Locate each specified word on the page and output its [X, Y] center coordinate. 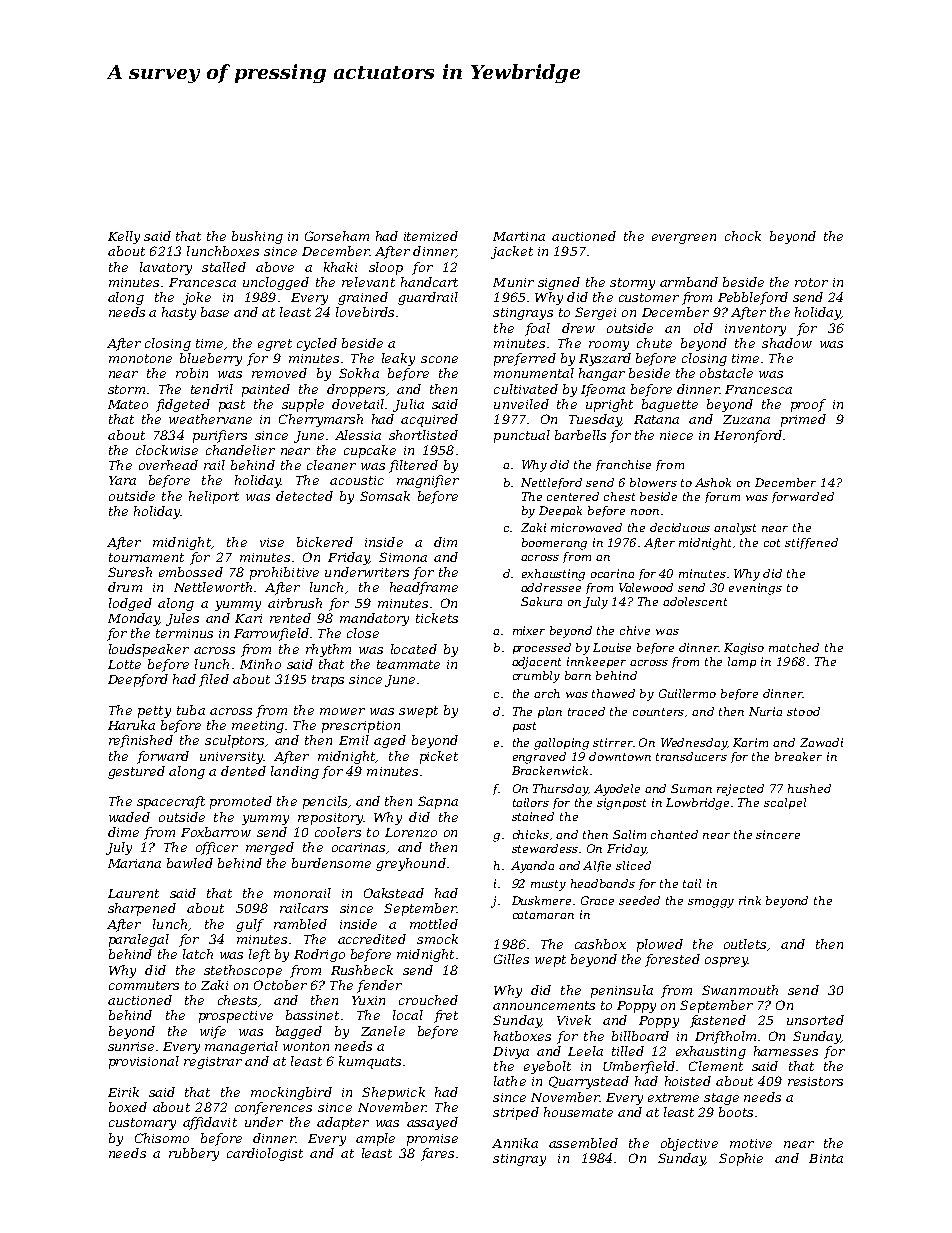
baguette [670, 405]
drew [578, 328]
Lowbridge [697, 804]
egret [275, 345]
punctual [522, 436]
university [231, 758]
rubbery [194, 1154]
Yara [122, 480]
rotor [811, 282]
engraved [539, 758]
